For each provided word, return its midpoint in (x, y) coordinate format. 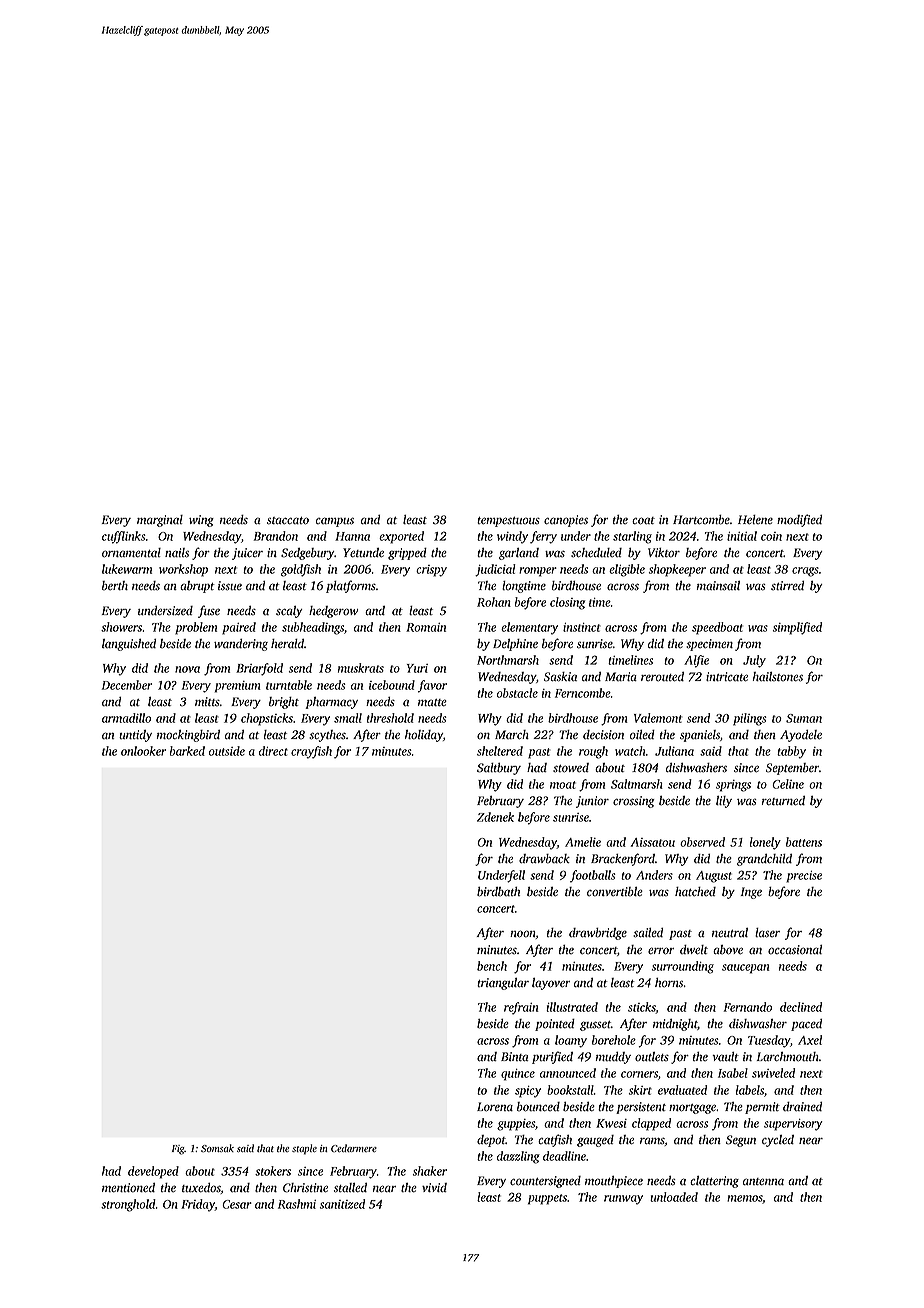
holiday (424, 736)
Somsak (217, 1148)
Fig (178, 1150)
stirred (787, 586)
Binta (514, 1057)
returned (783, 801)
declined (801, 1007)
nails (177, 553)
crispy (431, 571)
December (127, 685)
